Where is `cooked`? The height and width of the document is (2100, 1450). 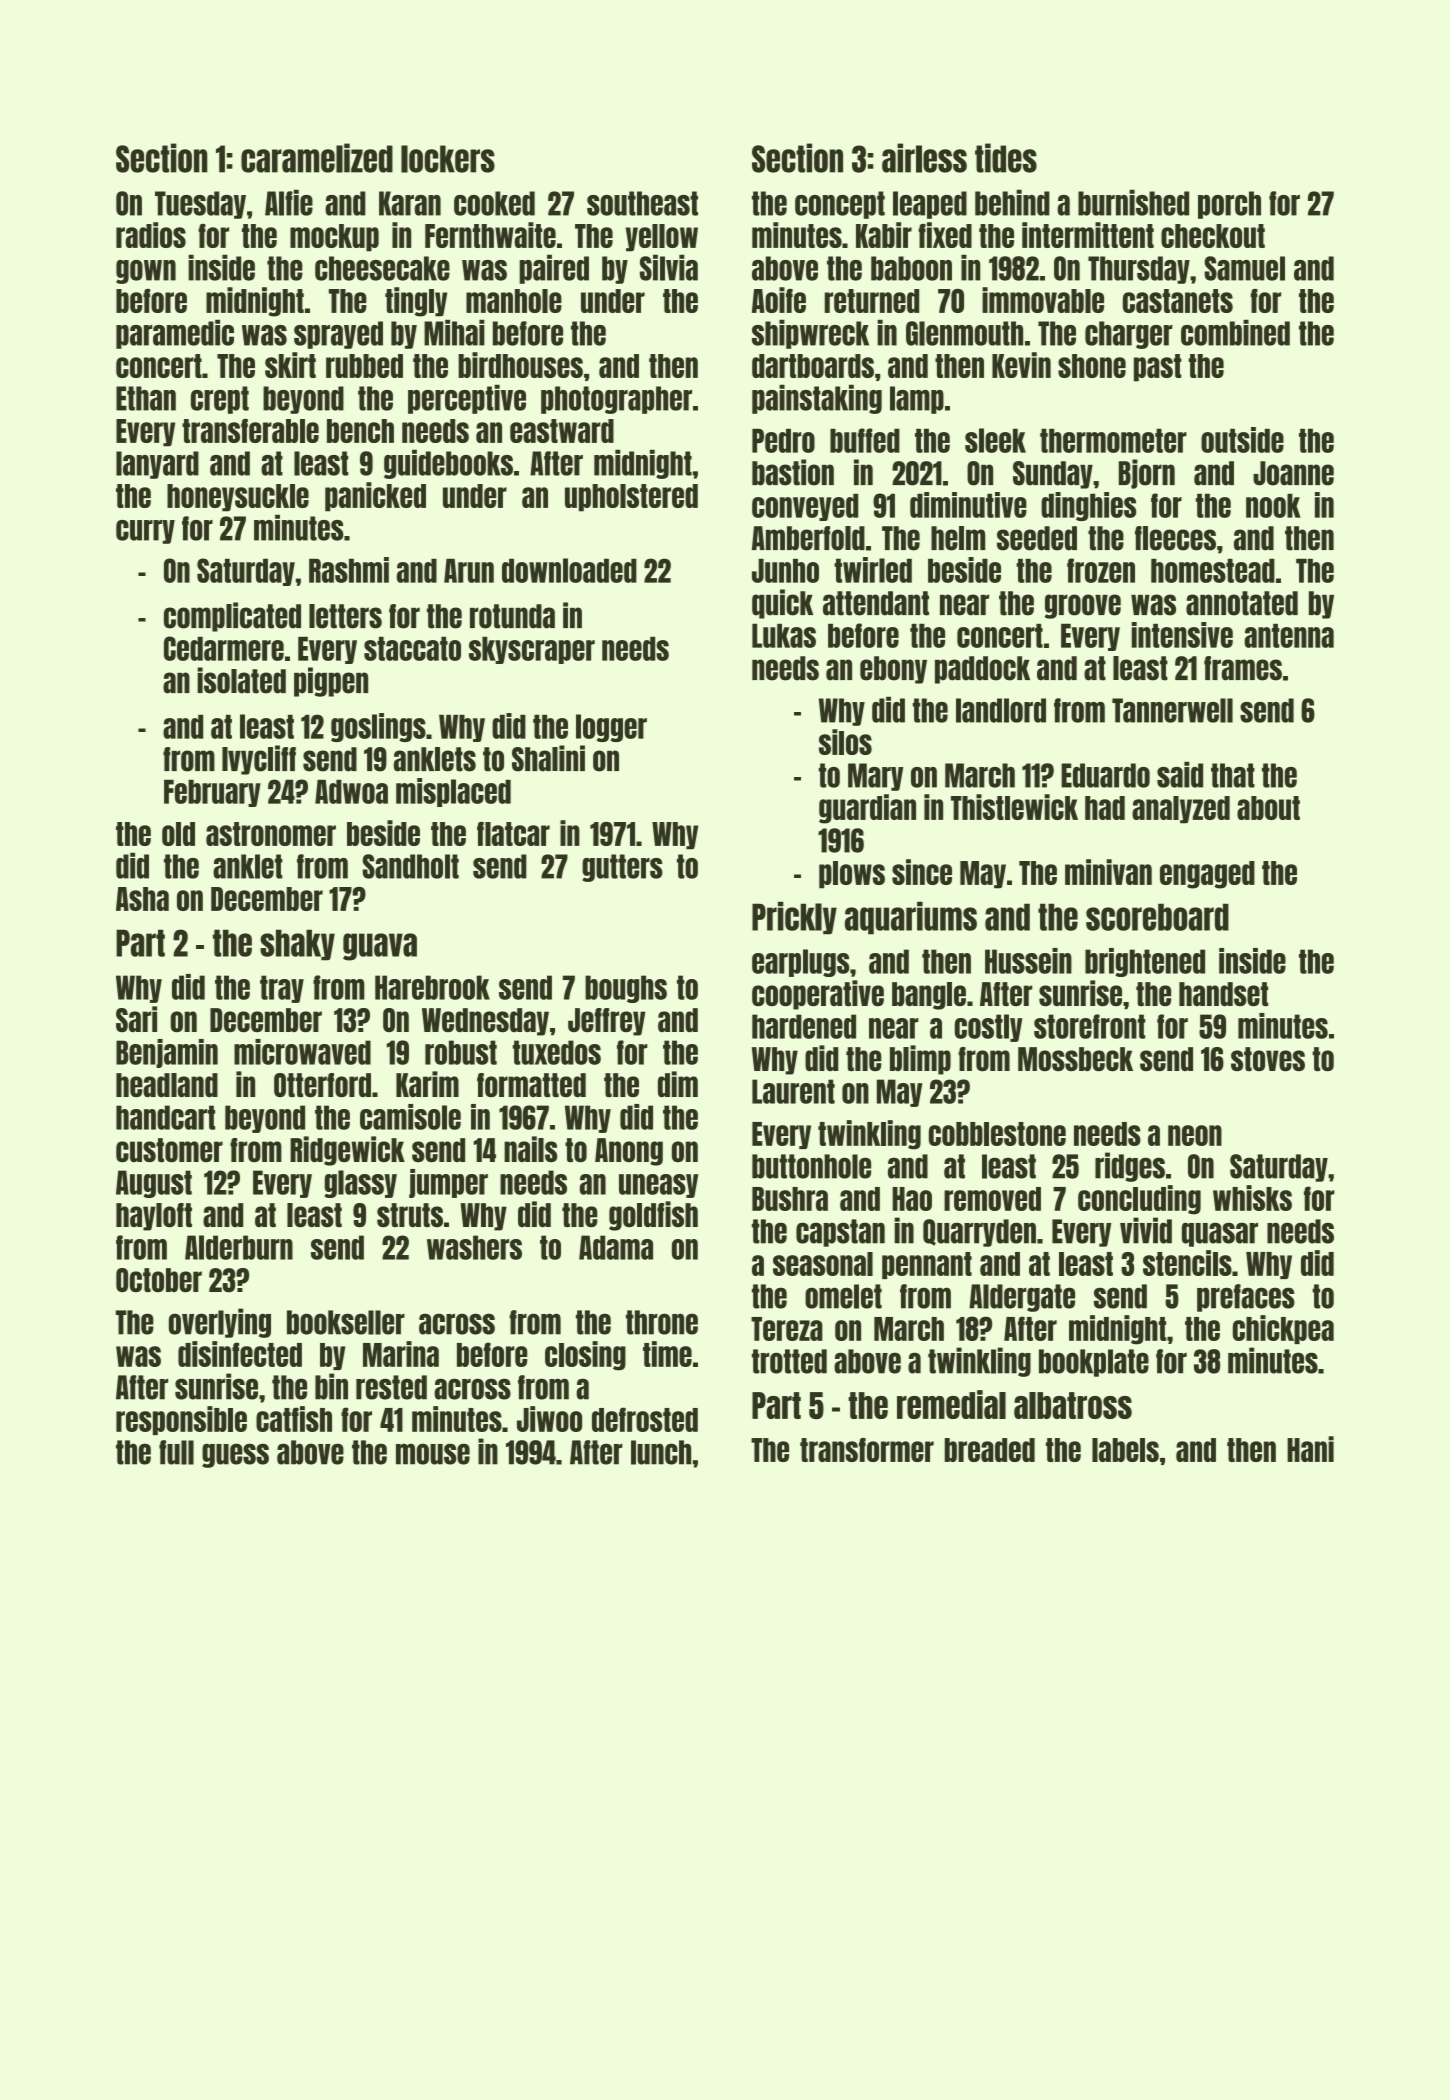 cooked is located at coordinates (494, 203).
